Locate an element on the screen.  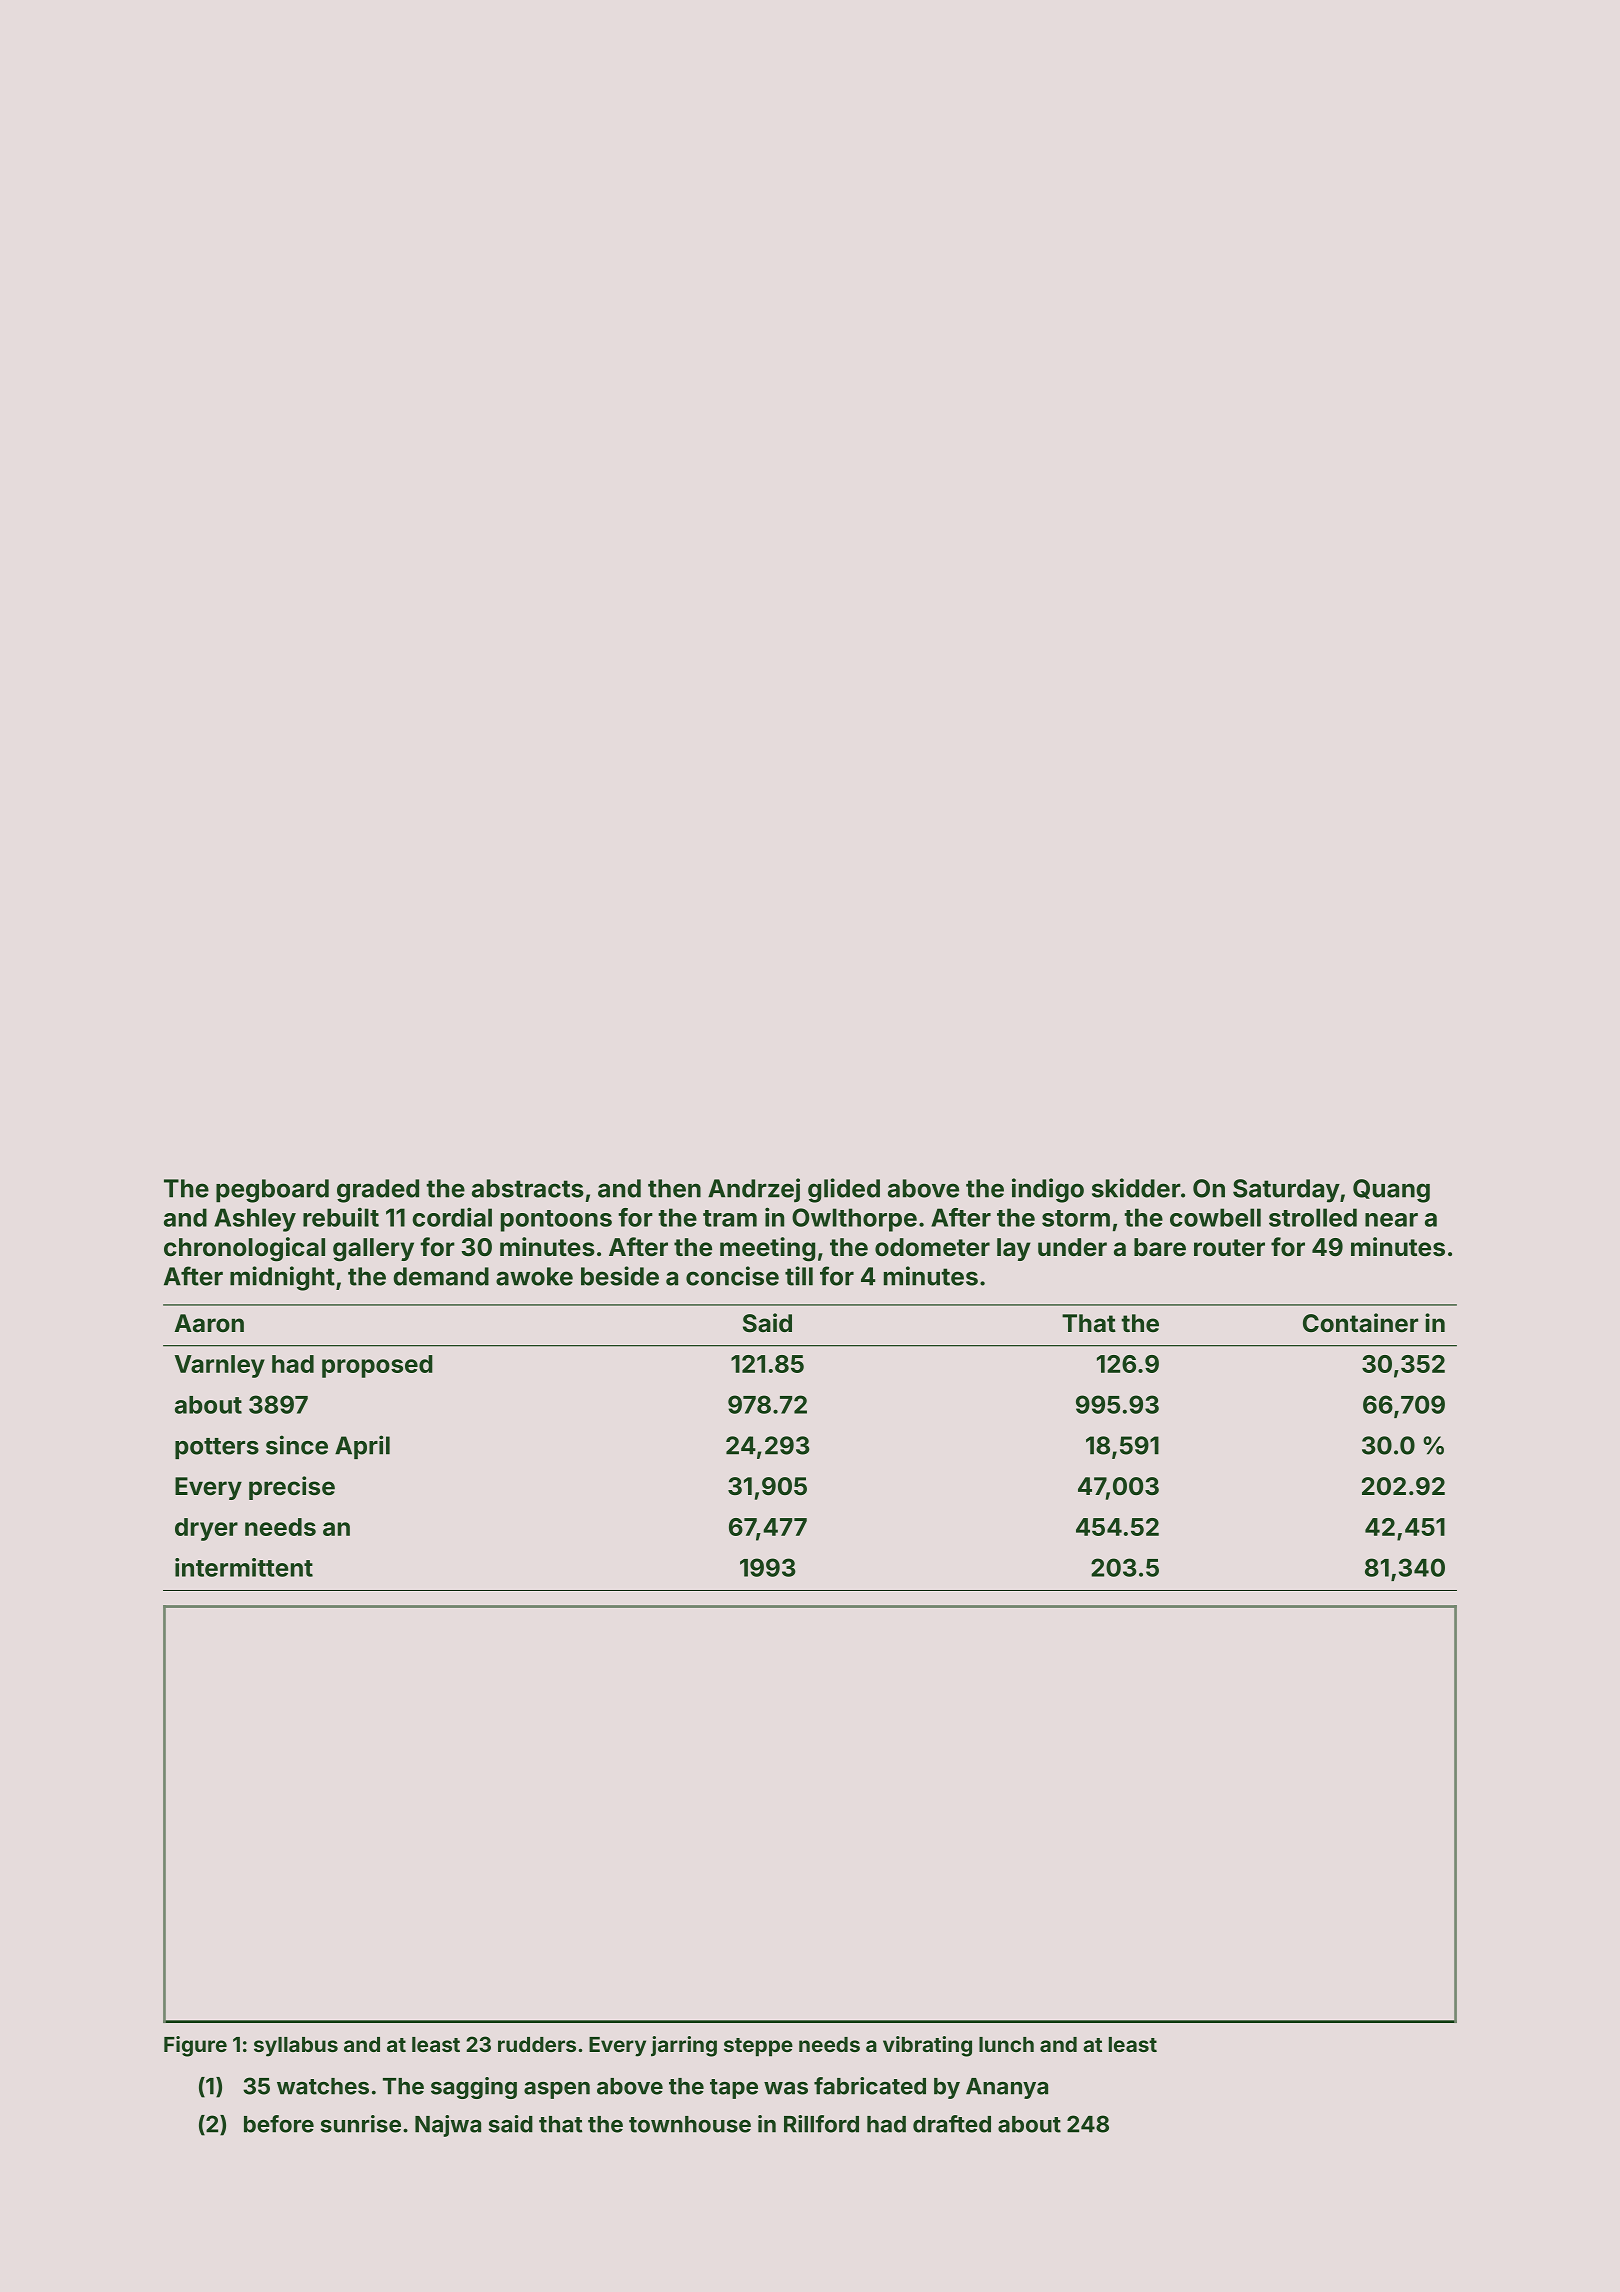
then is located at coordinates (674, 1188).
